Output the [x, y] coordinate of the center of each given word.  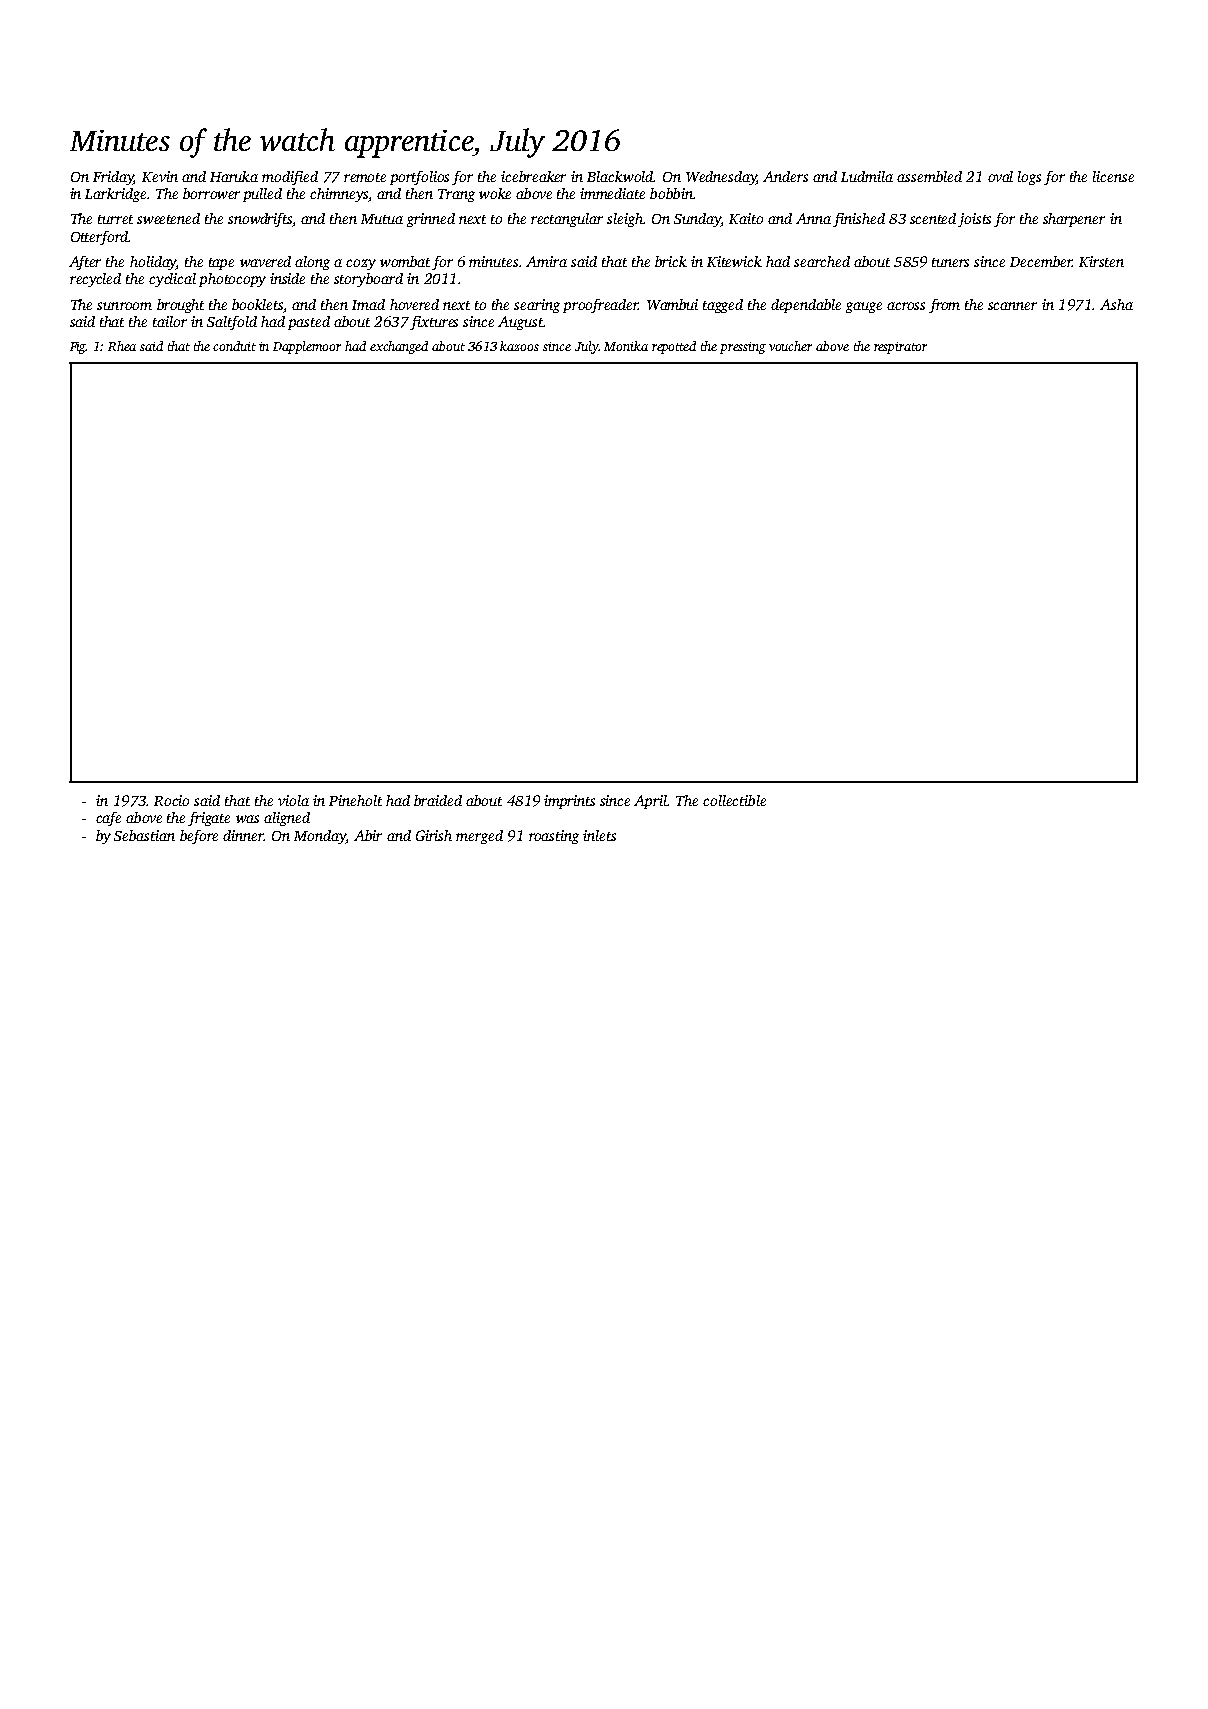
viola [293, 800]
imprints [569, 802]
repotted [674, 347]
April [651, 802]
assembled [929, 176]
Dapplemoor [307, 347]
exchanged [399, 347]
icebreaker [533, 176]
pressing [743, 348]
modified [290, 178]
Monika [626, 346]
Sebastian [144, 835]
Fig [78, 348]
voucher [790, 346]
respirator [900, 348]
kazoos [519, 346]
